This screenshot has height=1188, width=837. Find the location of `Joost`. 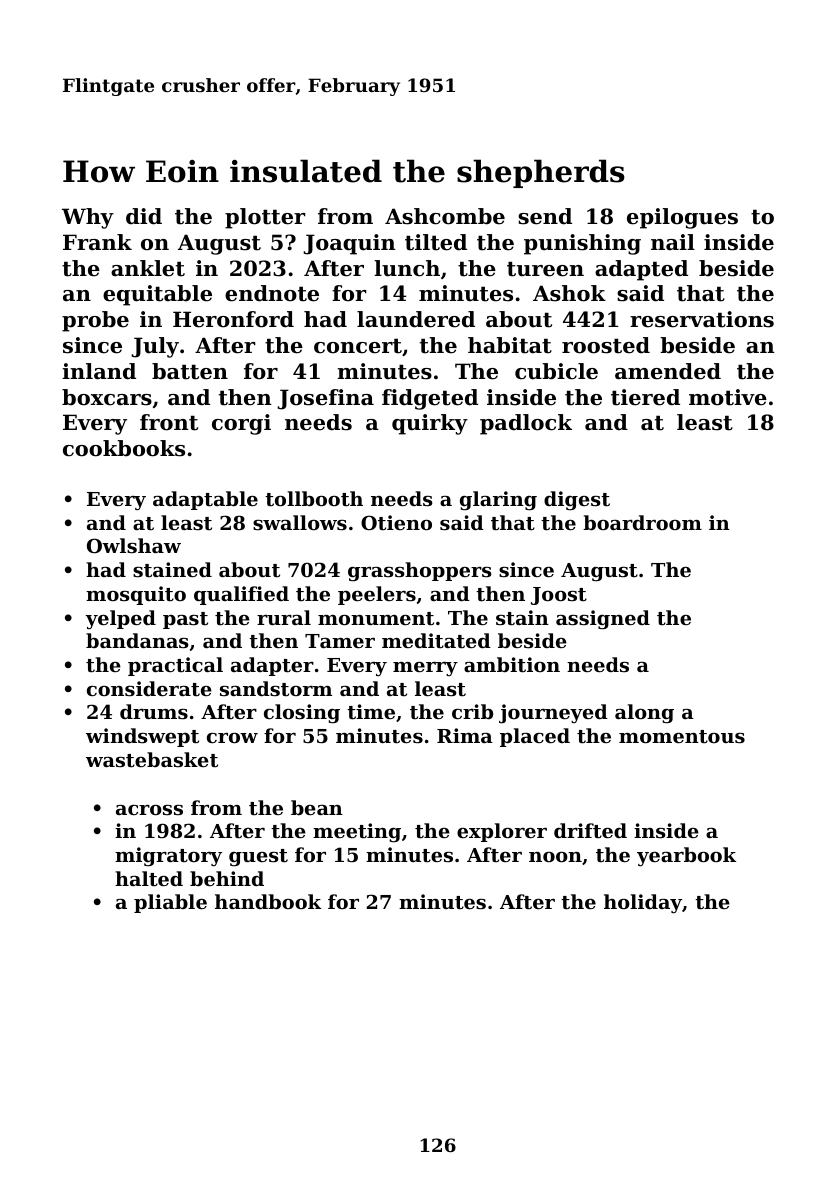

Joost is located at coordinates (559, 596).
